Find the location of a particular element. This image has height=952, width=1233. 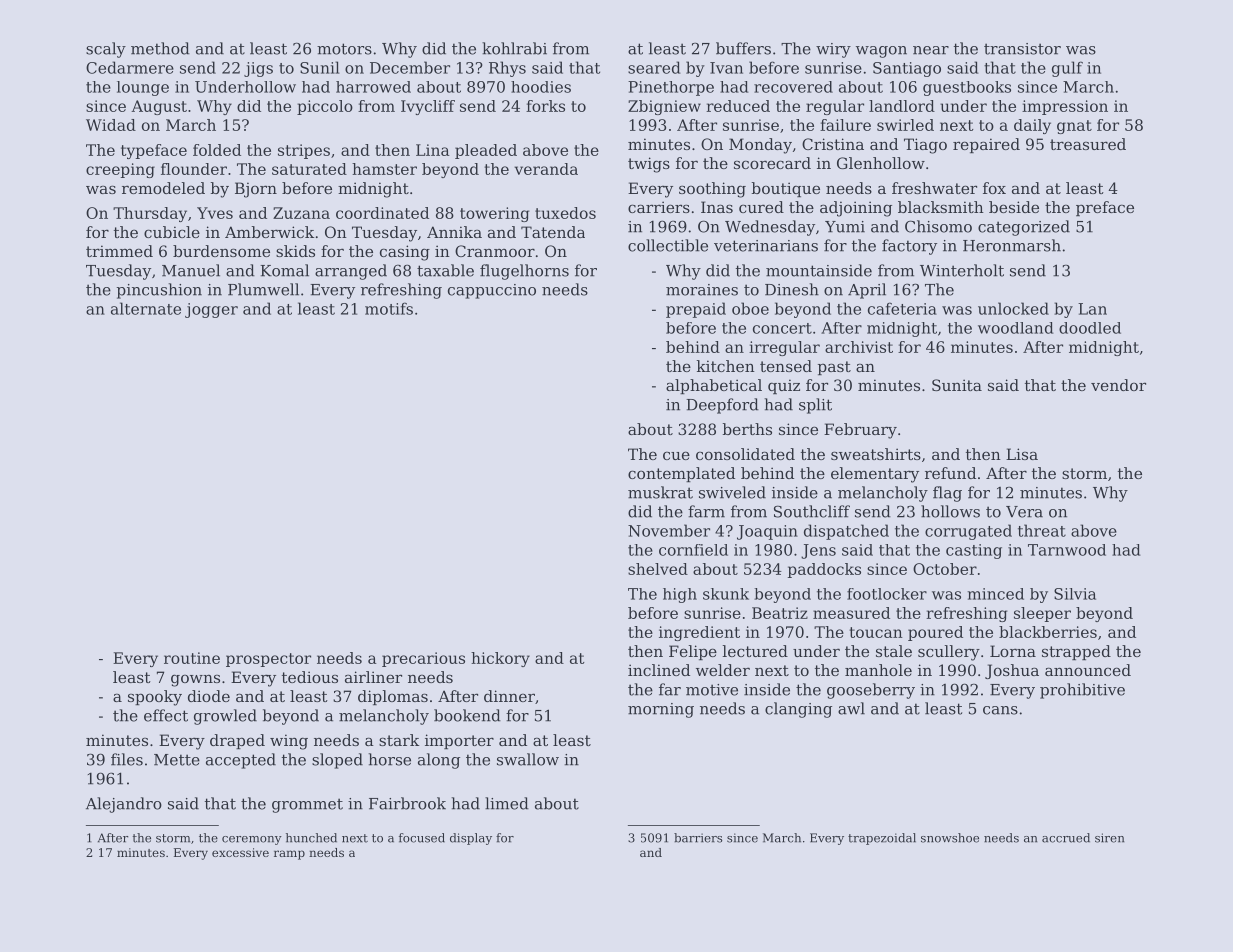

accepted is located at coordinates (241, 761).
